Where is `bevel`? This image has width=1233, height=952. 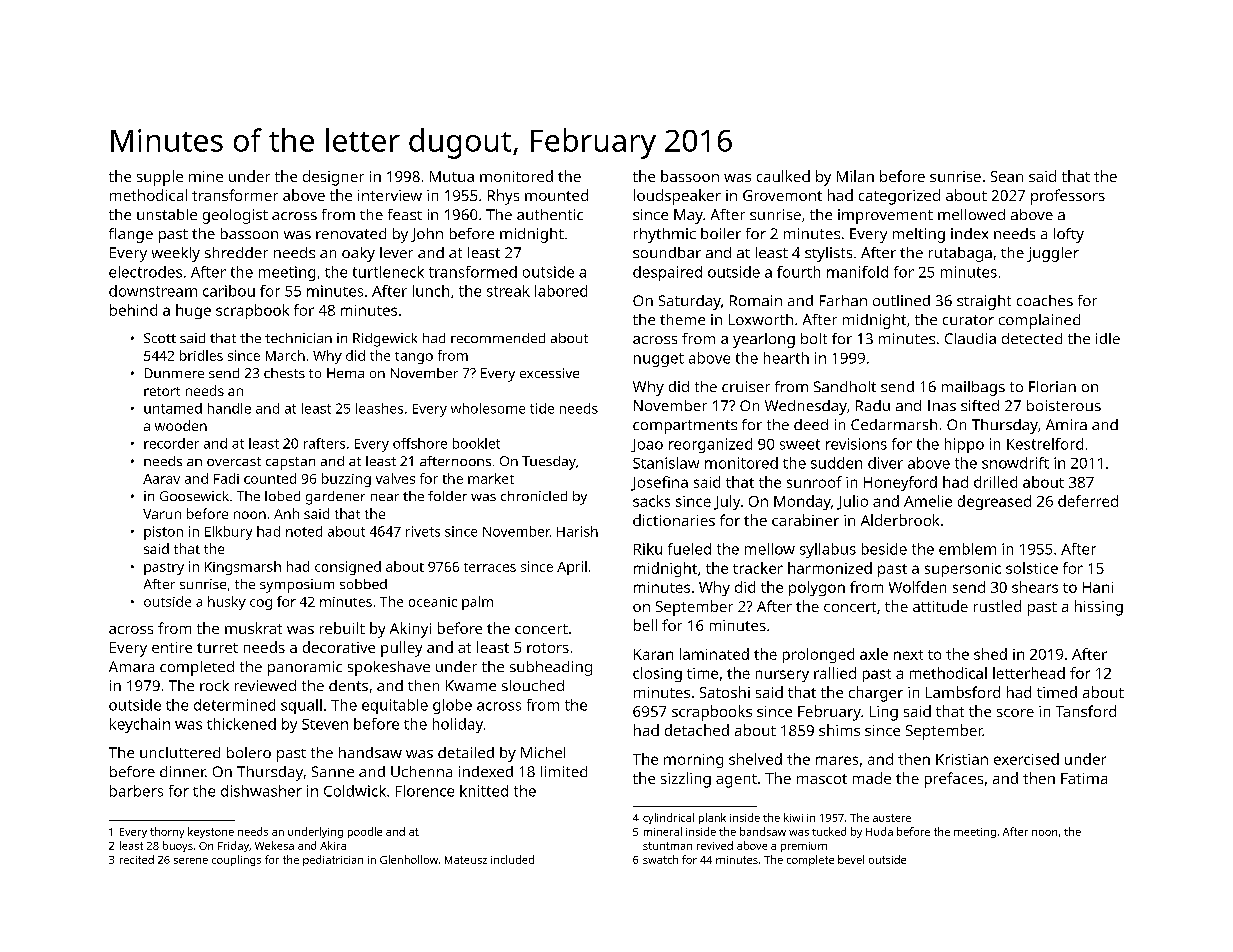
bevel is located at coordinates (851, 859).
